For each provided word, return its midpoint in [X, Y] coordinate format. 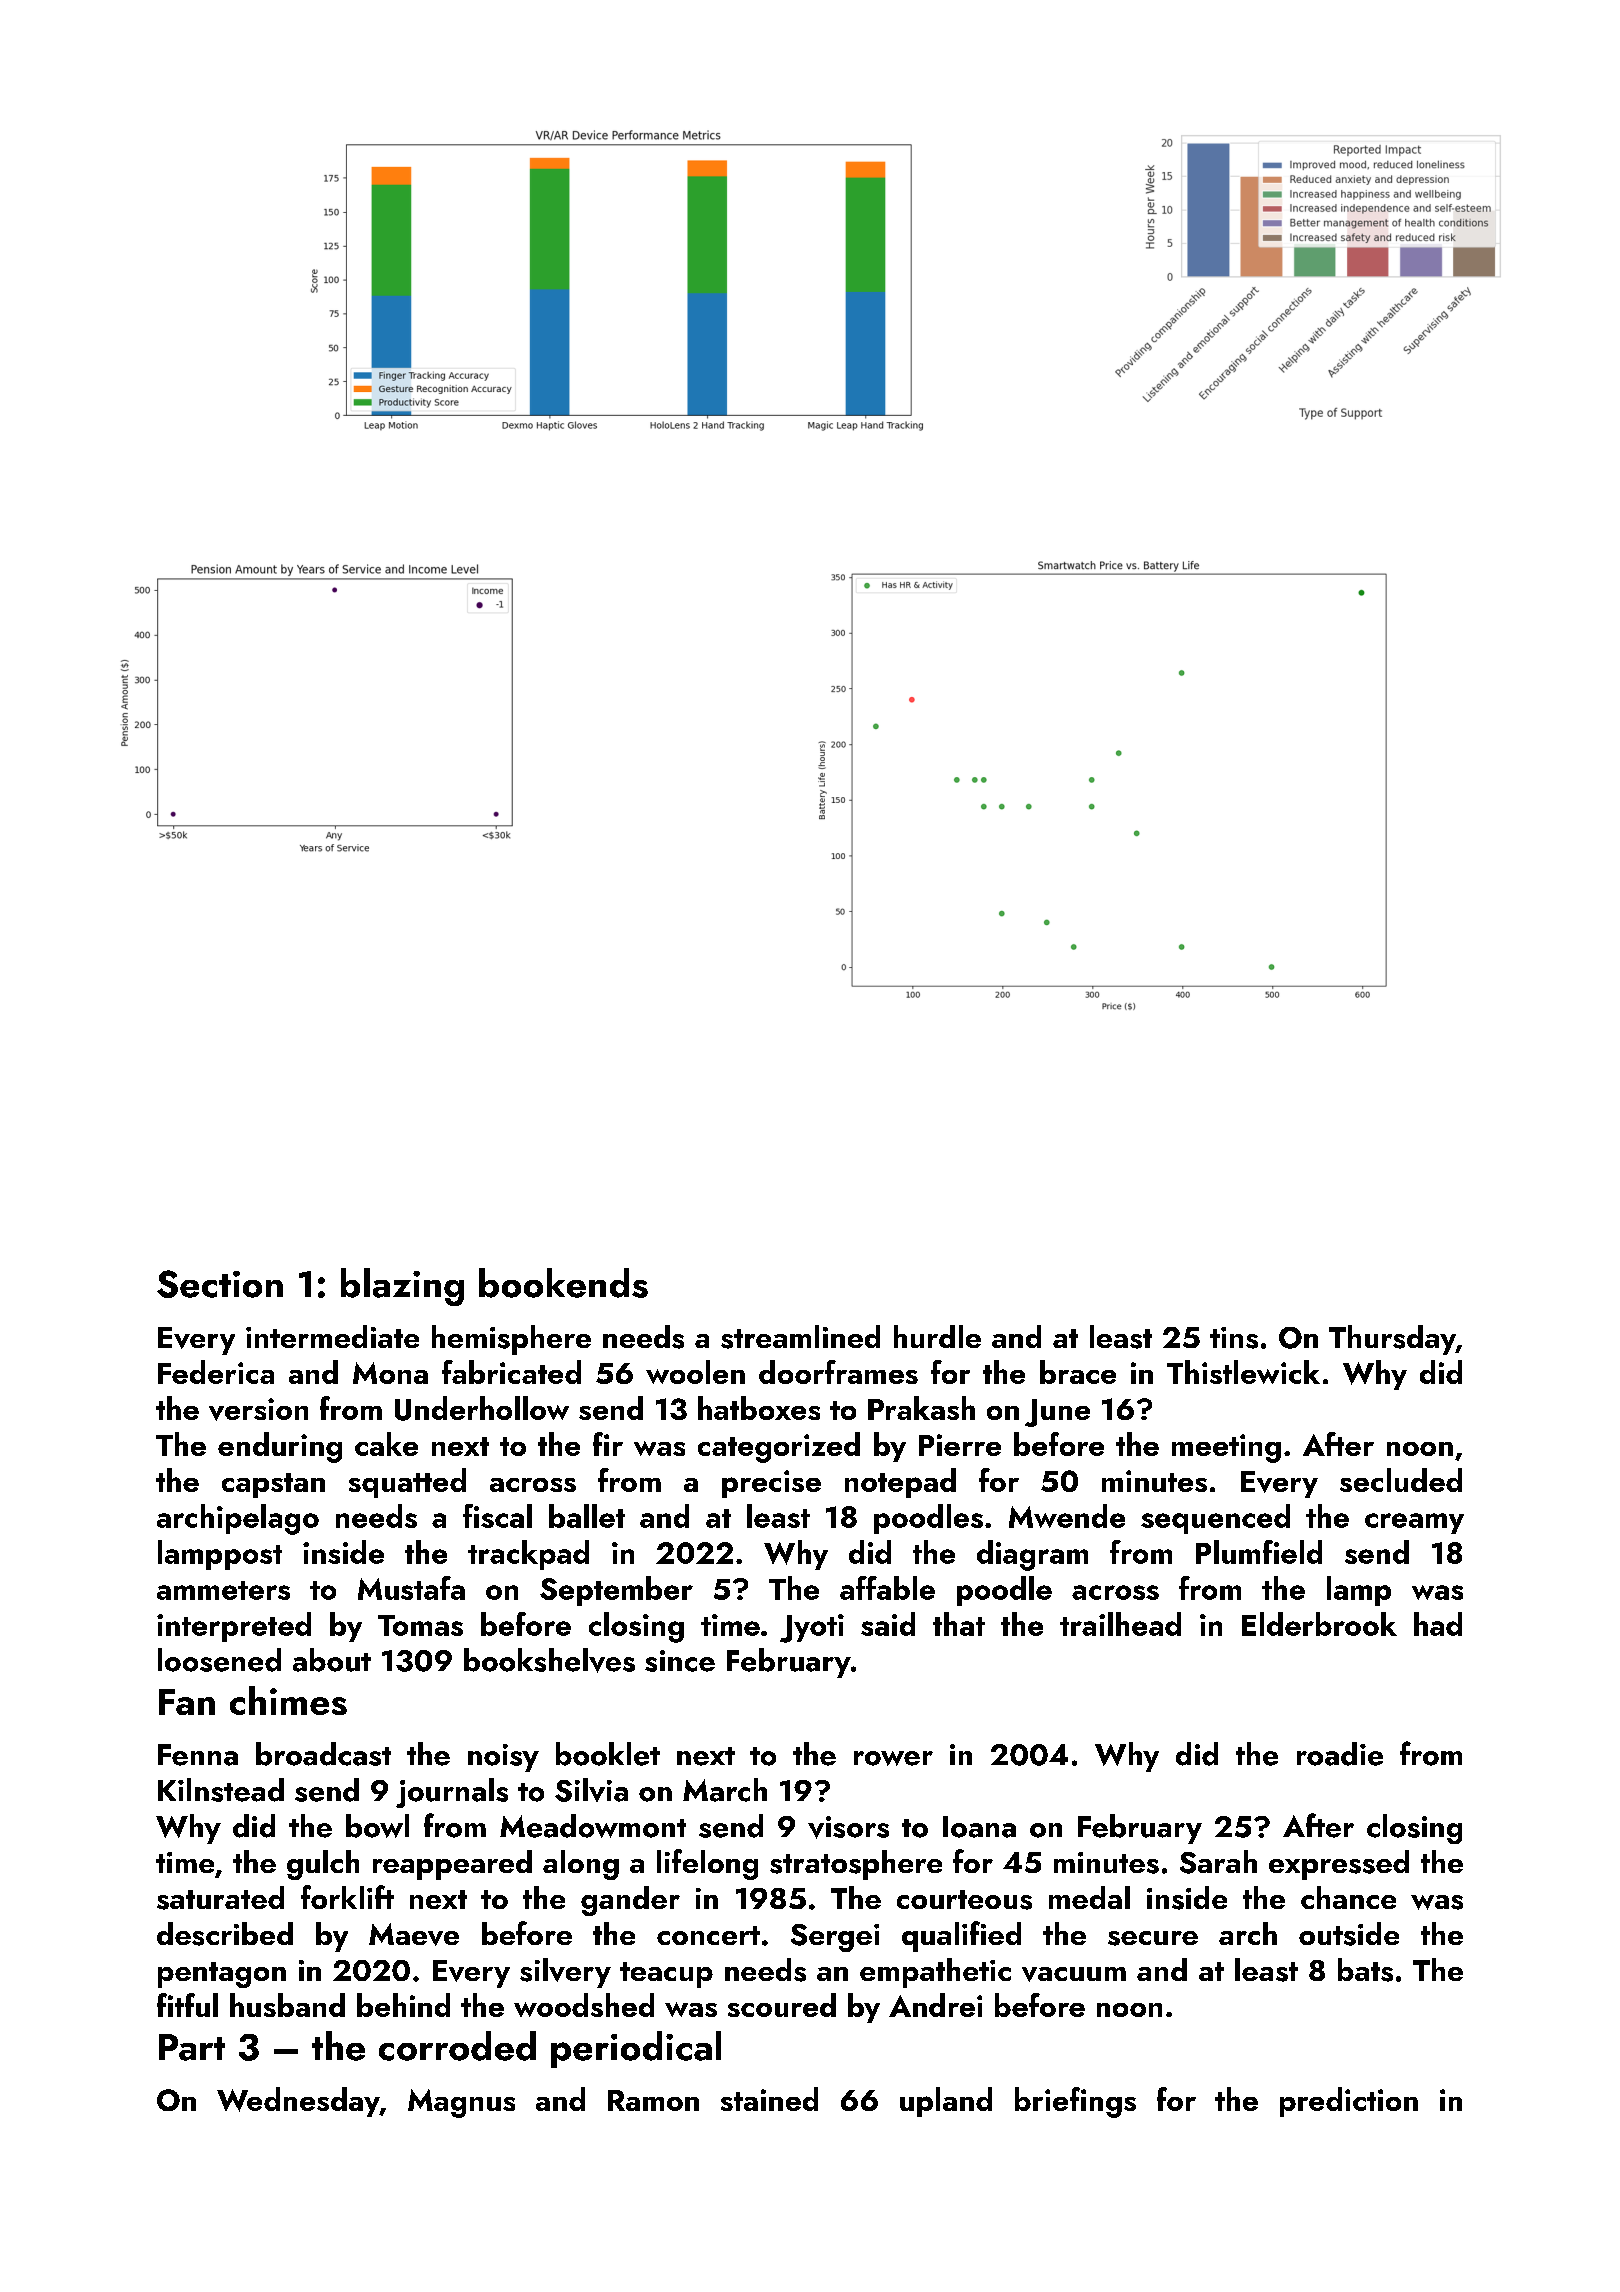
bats [1365, 1970]
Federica [216, 1372]
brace [1078, 1372]
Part [192, 2047]
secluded [1401, 1480]
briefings [1075, 2102]
